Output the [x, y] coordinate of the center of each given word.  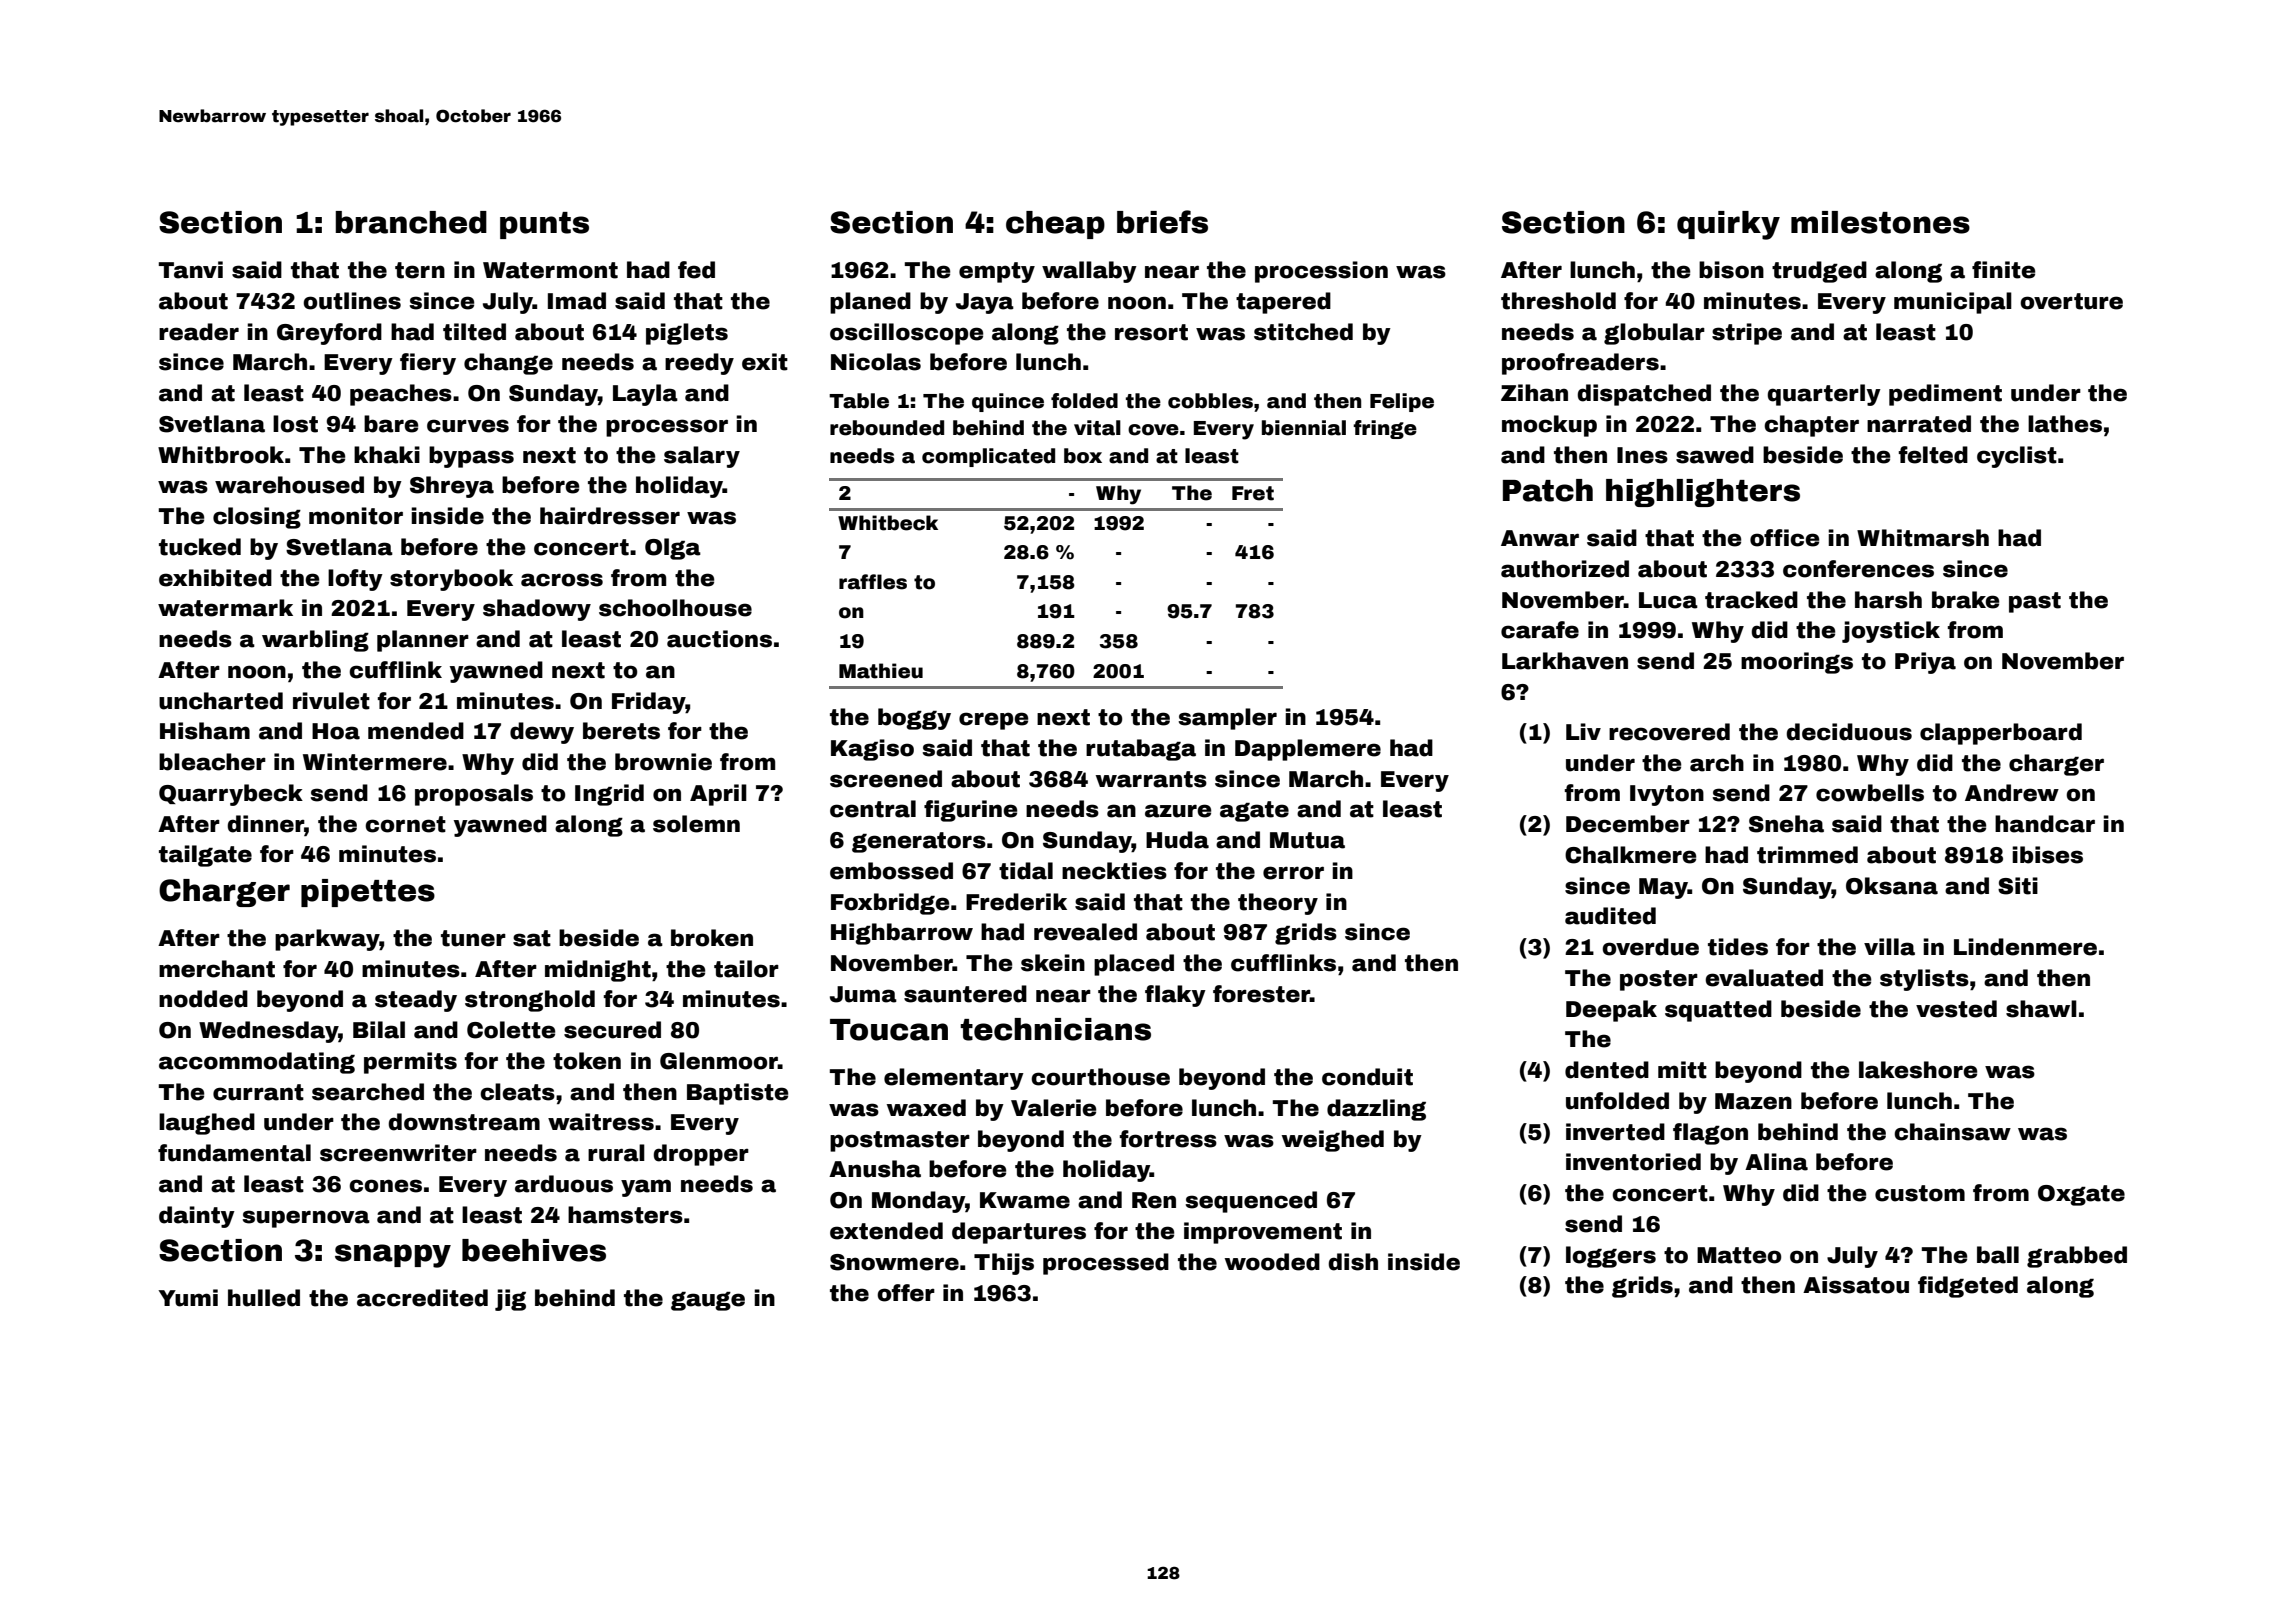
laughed [207, 1124]
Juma [863, 994]
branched [411, 222]
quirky [1728, 225]
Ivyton [1667, 795]
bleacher [212, 762]
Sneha [1786, 824]
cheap [1055, 225]
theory [1278, 904]
